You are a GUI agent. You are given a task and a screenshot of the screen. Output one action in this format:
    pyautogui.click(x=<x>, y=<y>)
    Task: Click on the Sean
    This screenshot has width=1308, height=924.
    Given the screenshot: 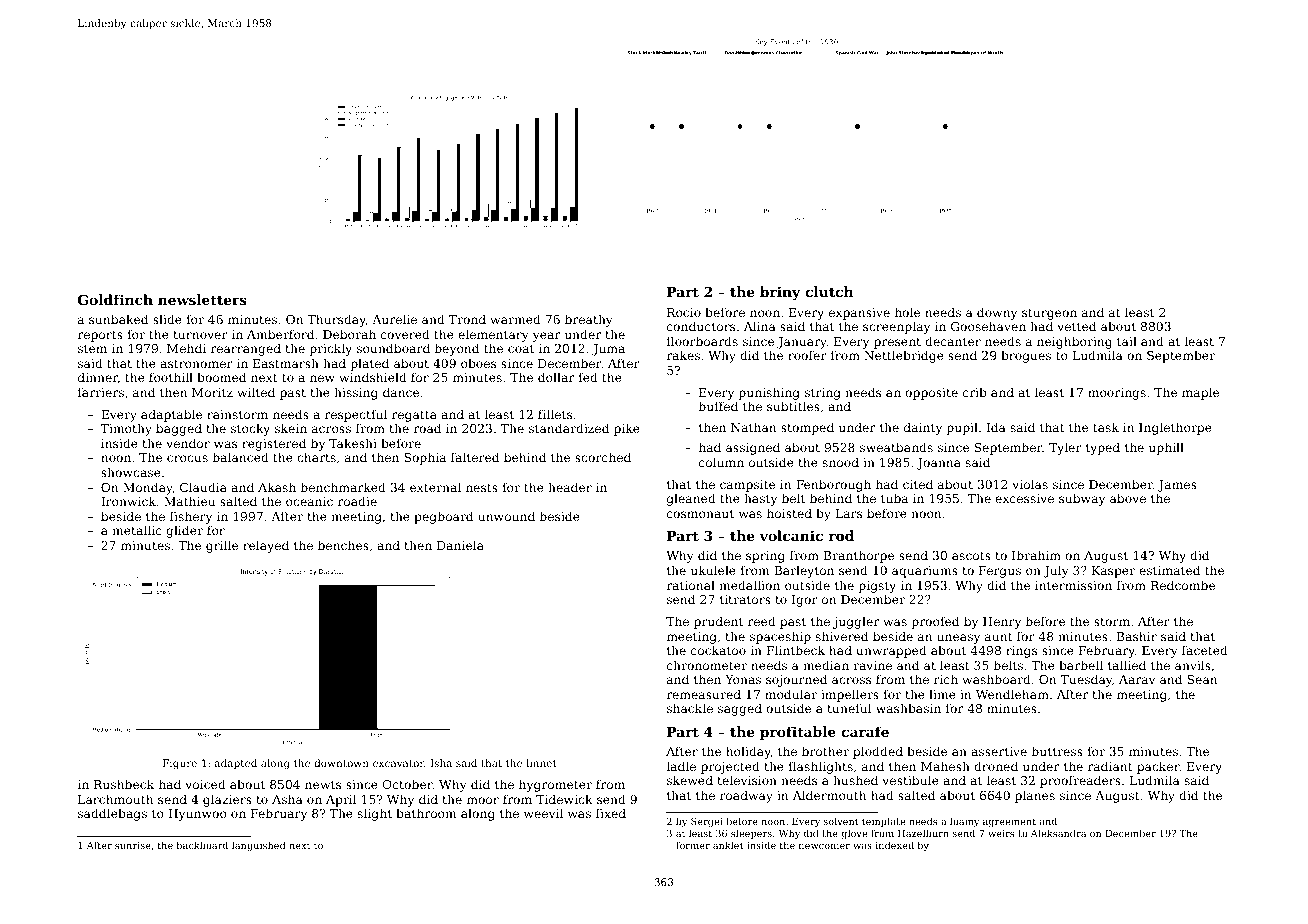 What is the action you would take?
    pyautogui.click(x=1202, y=679)
